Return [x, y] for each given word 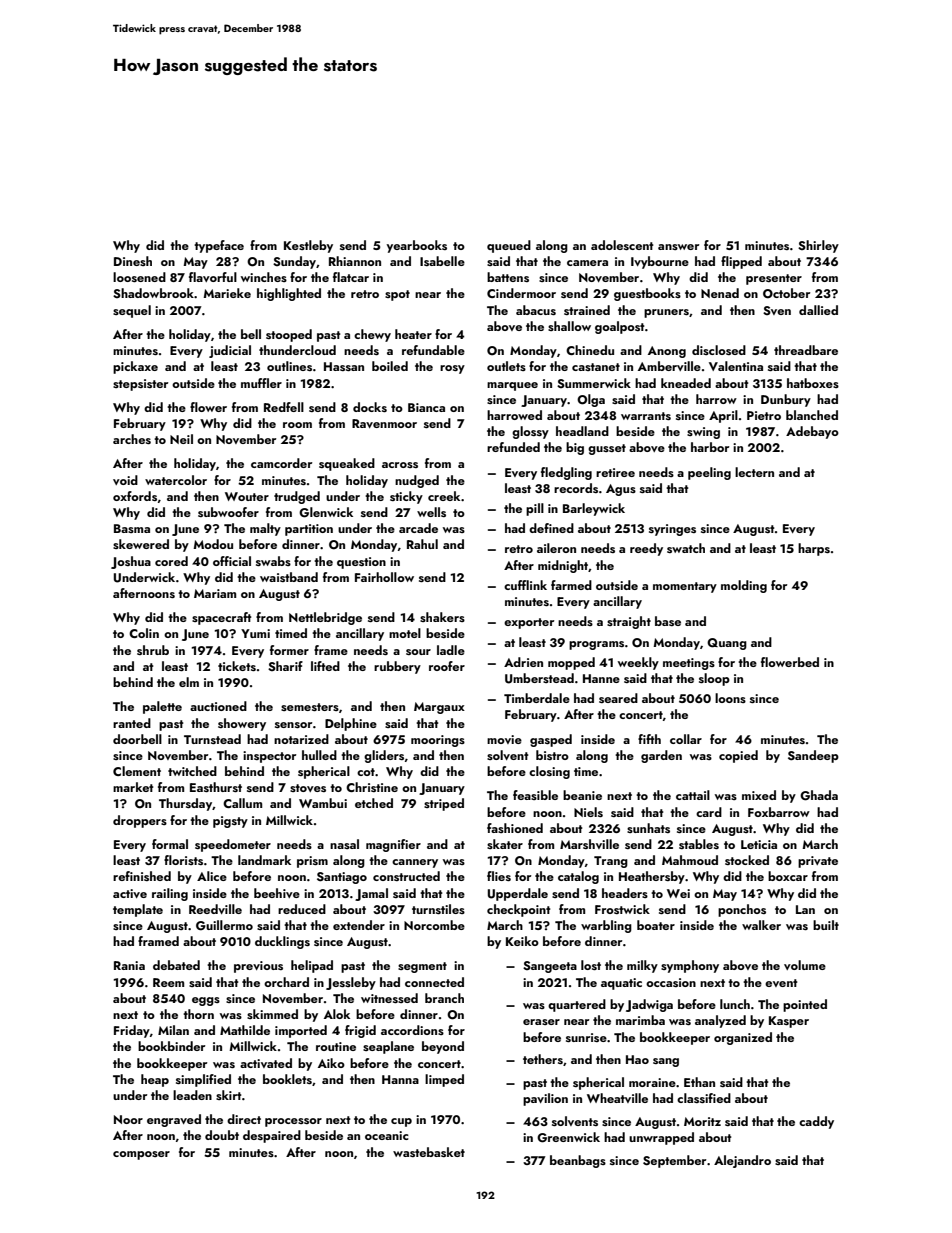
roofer [447, 666]
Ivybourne [660, 262]
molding [744, 586]
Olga [591, 400]
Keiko [522, 941]
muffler [261, 383]
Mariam [215, 593]
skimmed [272, 1014]
